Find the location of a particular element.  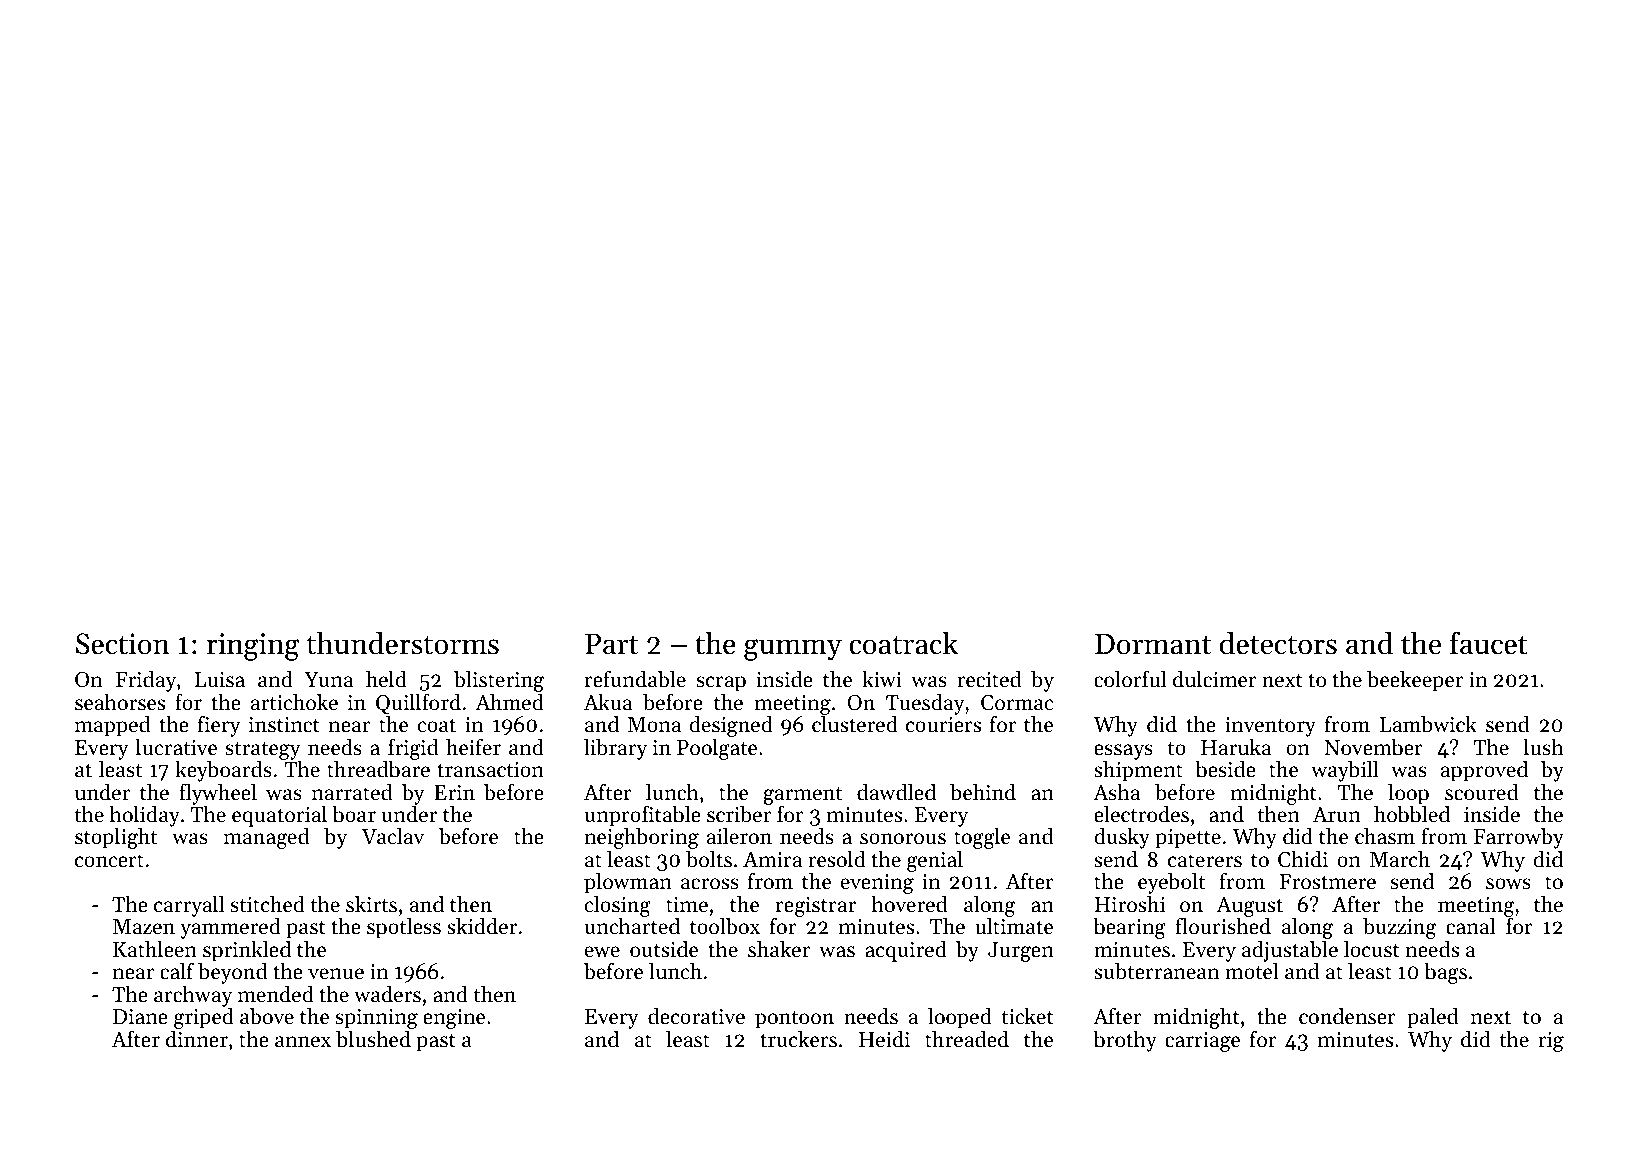

concert is located at coordinates (109, 861).
